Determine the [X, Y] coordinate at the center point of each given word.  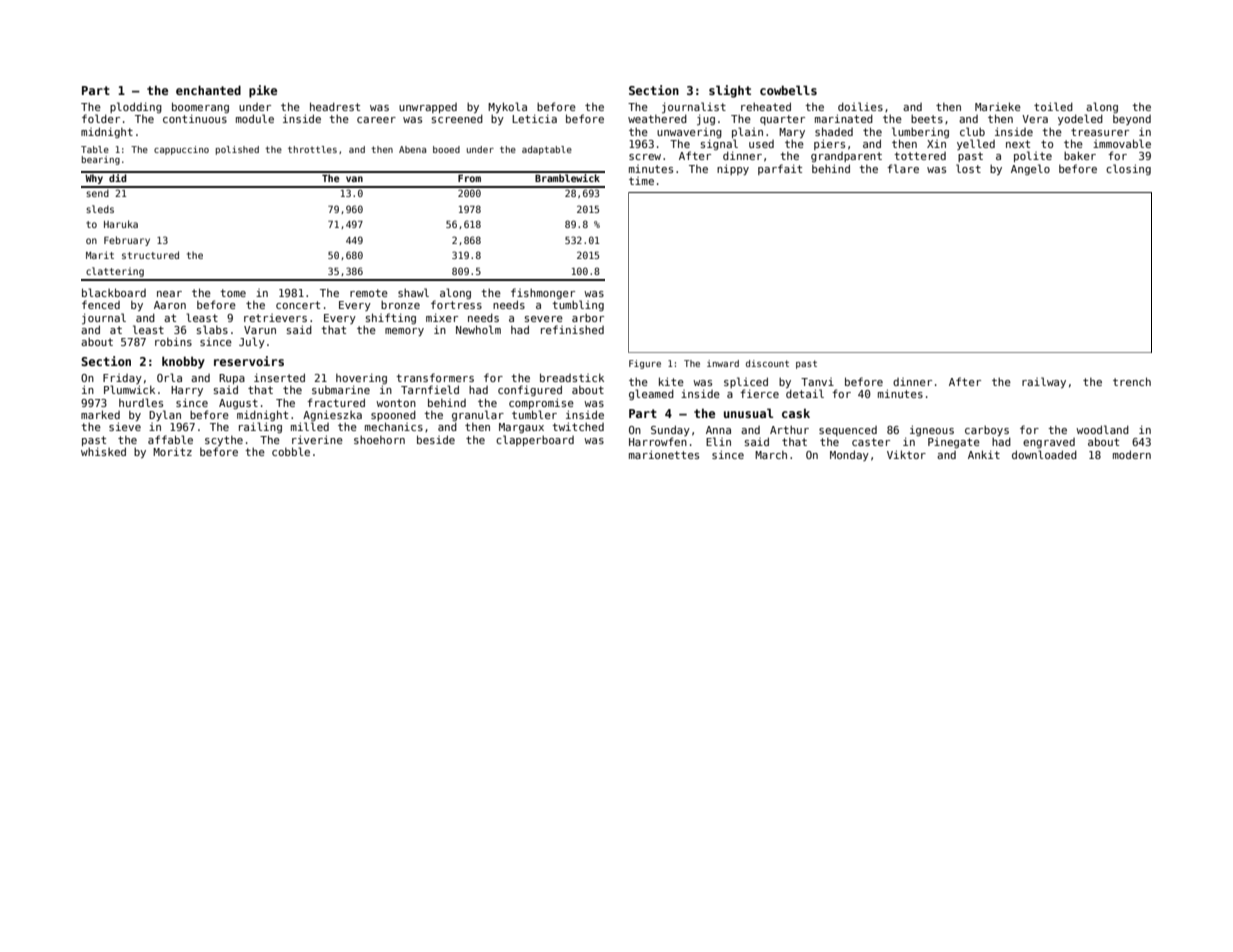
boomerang [200, 107]
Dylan [165, 415]
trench [1132, 381]
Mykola [507, 107]
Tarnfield [430, 389]
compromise [541, 403]
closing [1128, 169]
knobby [183, 362]
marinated [844, 118]
